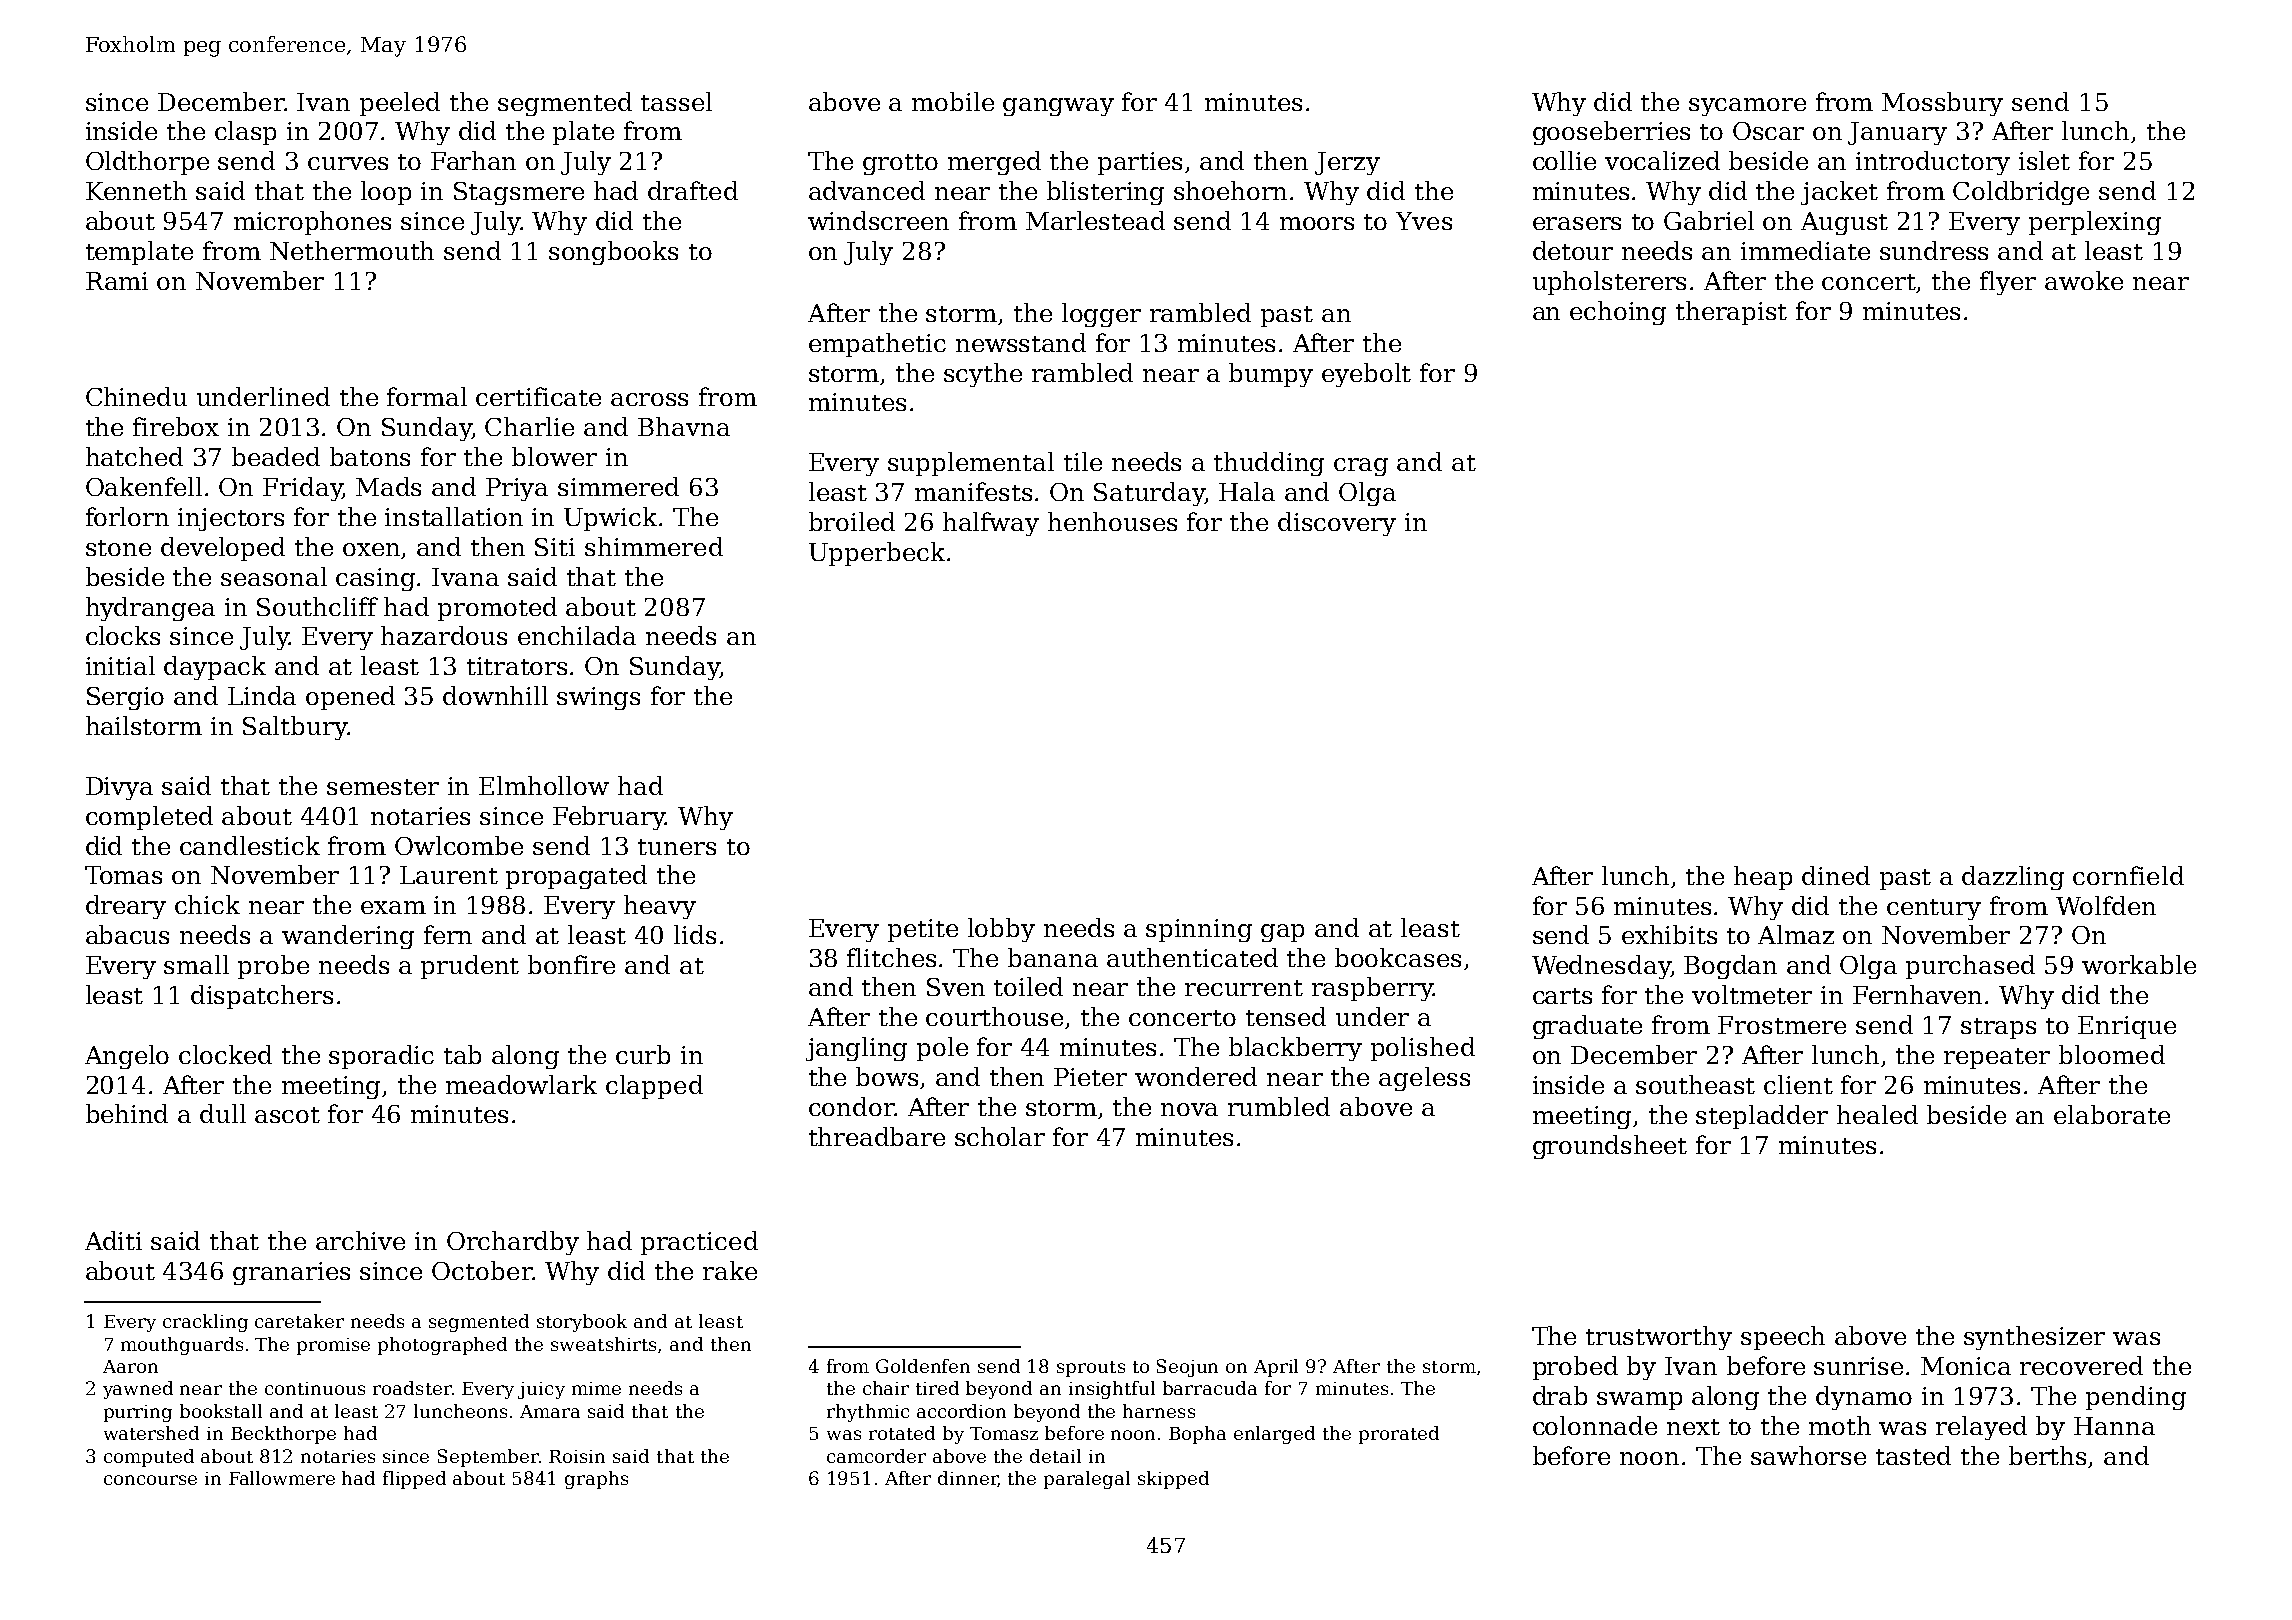 The width and height of the document is (2292, 1620). Describe the element at coordinates (541, 1390) in the document. I see `juicy` at that location.
